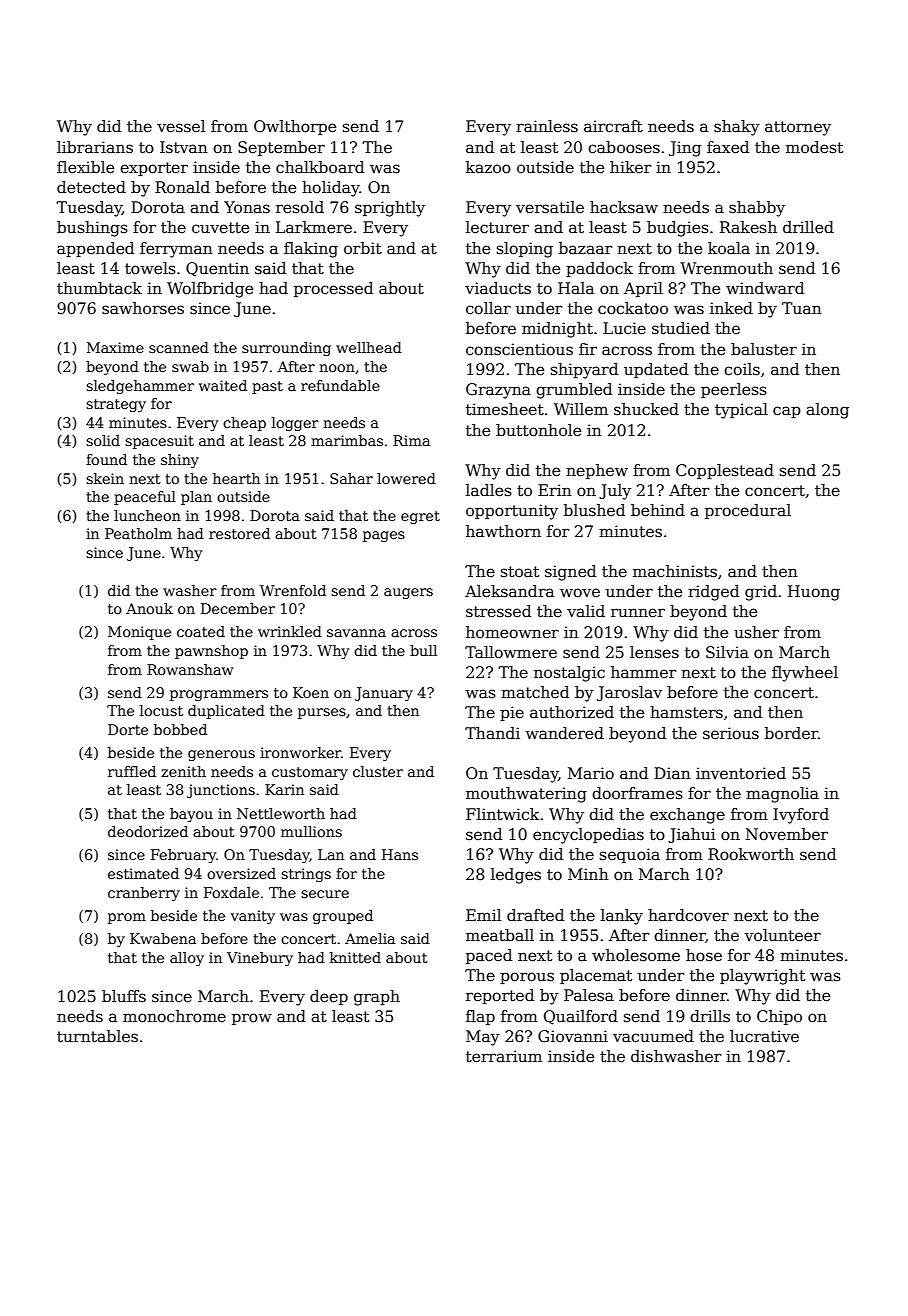 The height and width of the screenshot is (1316, 908). I want to click on kazoo, so click(488, 167).
